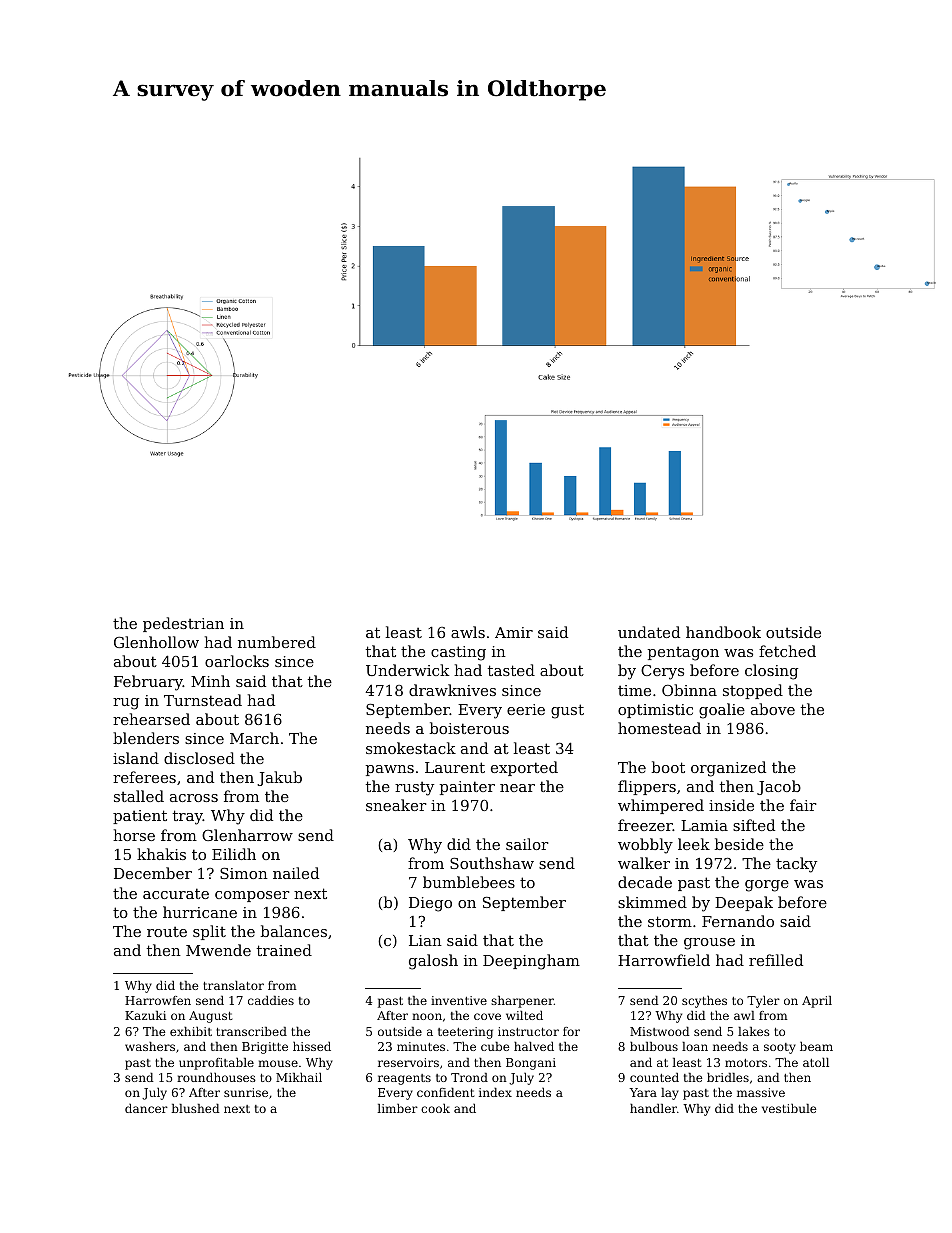 The width and height of the page is (952, 1233). What do you see at coordinates (145, 1015) in the page?
I see `Kazuki` at bounding box center [145, 1015].
